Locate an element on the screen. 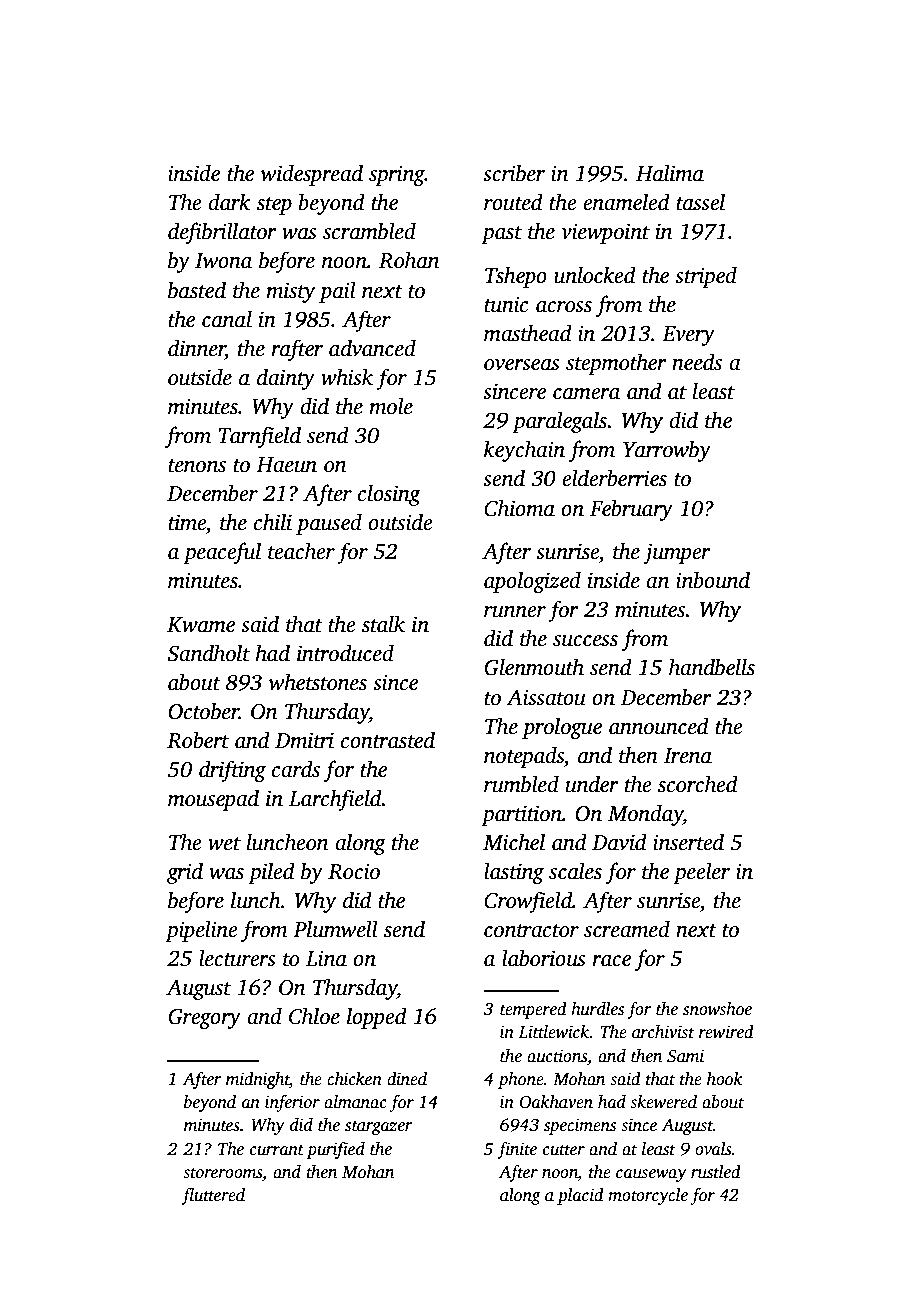 The image size is (924, 1311). Halima is located at coordinates (670, 173).
